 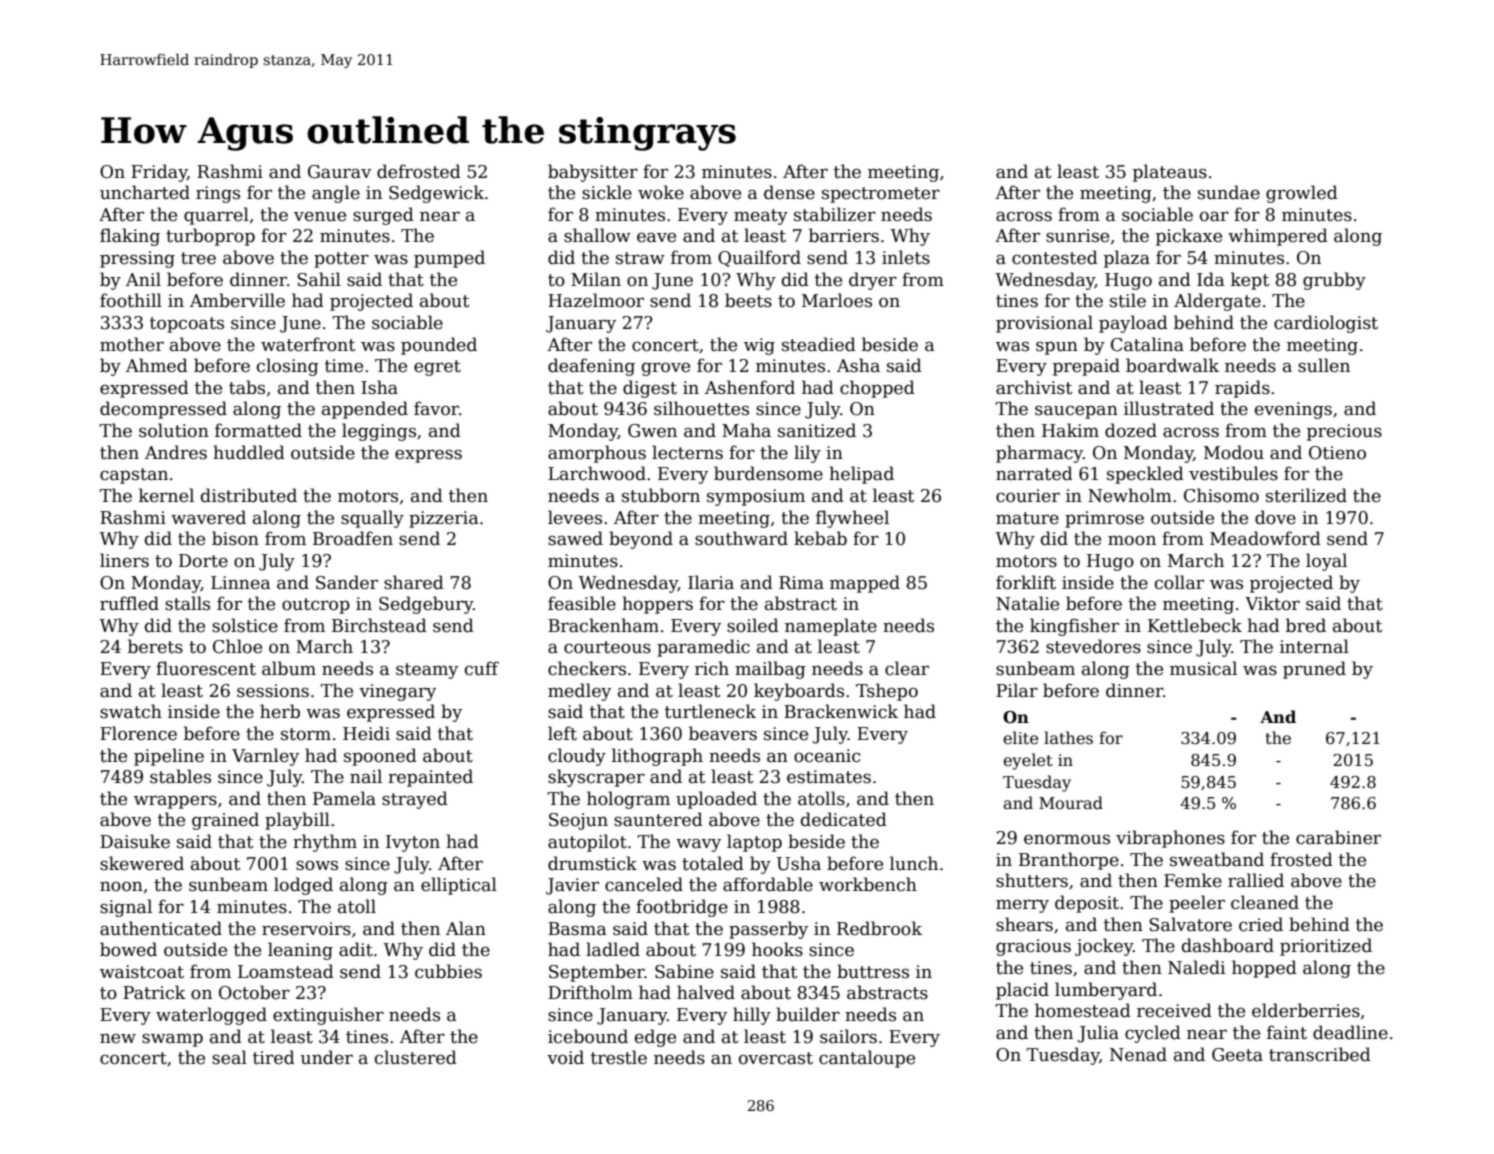 What do you see at coordinates (881, 195) in the screenshot?
I see `spectrometer` at bounding box center [881, 195].
